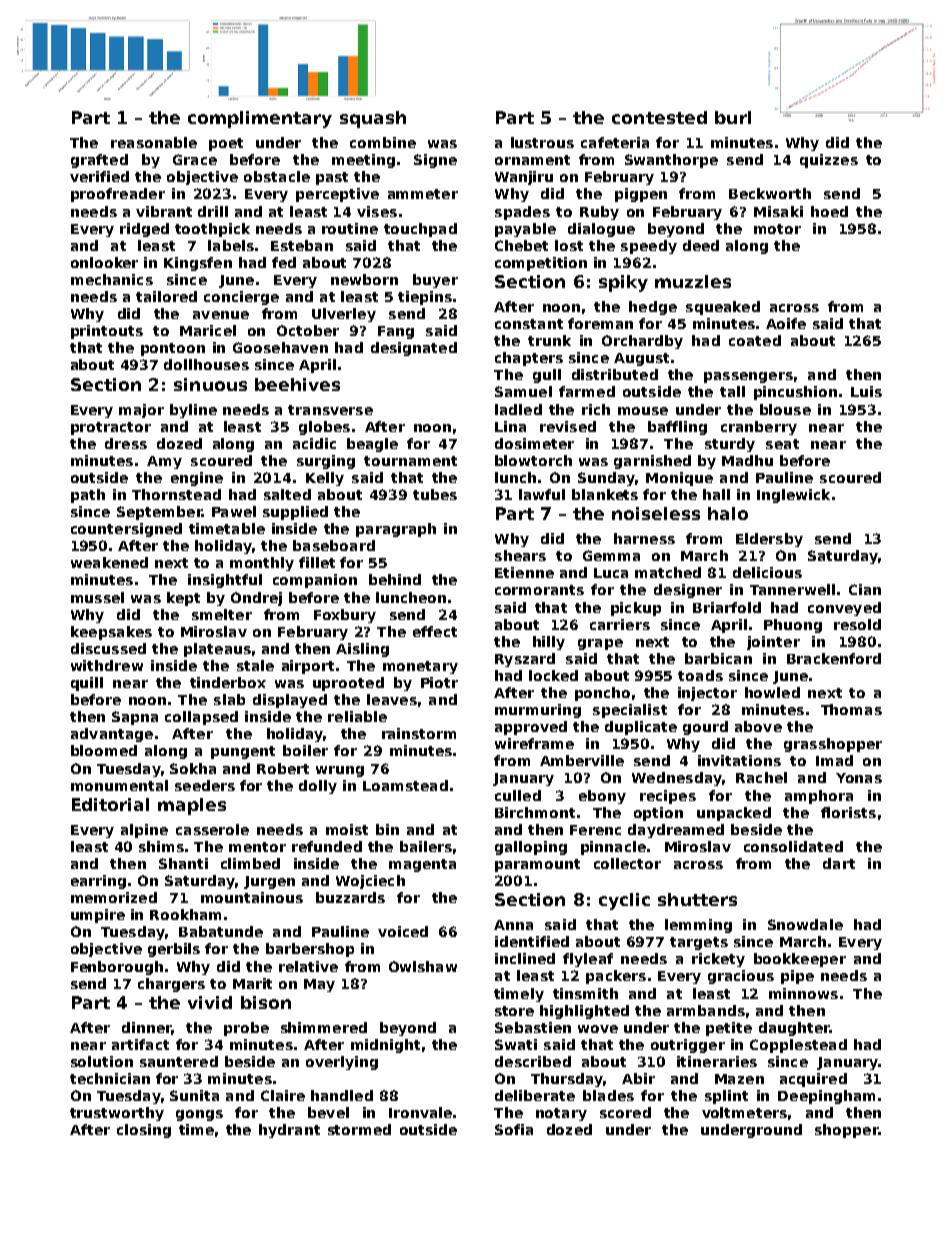 This document has width=952, height=1233. I want to click on Goosehaven, so click(280, 347).
